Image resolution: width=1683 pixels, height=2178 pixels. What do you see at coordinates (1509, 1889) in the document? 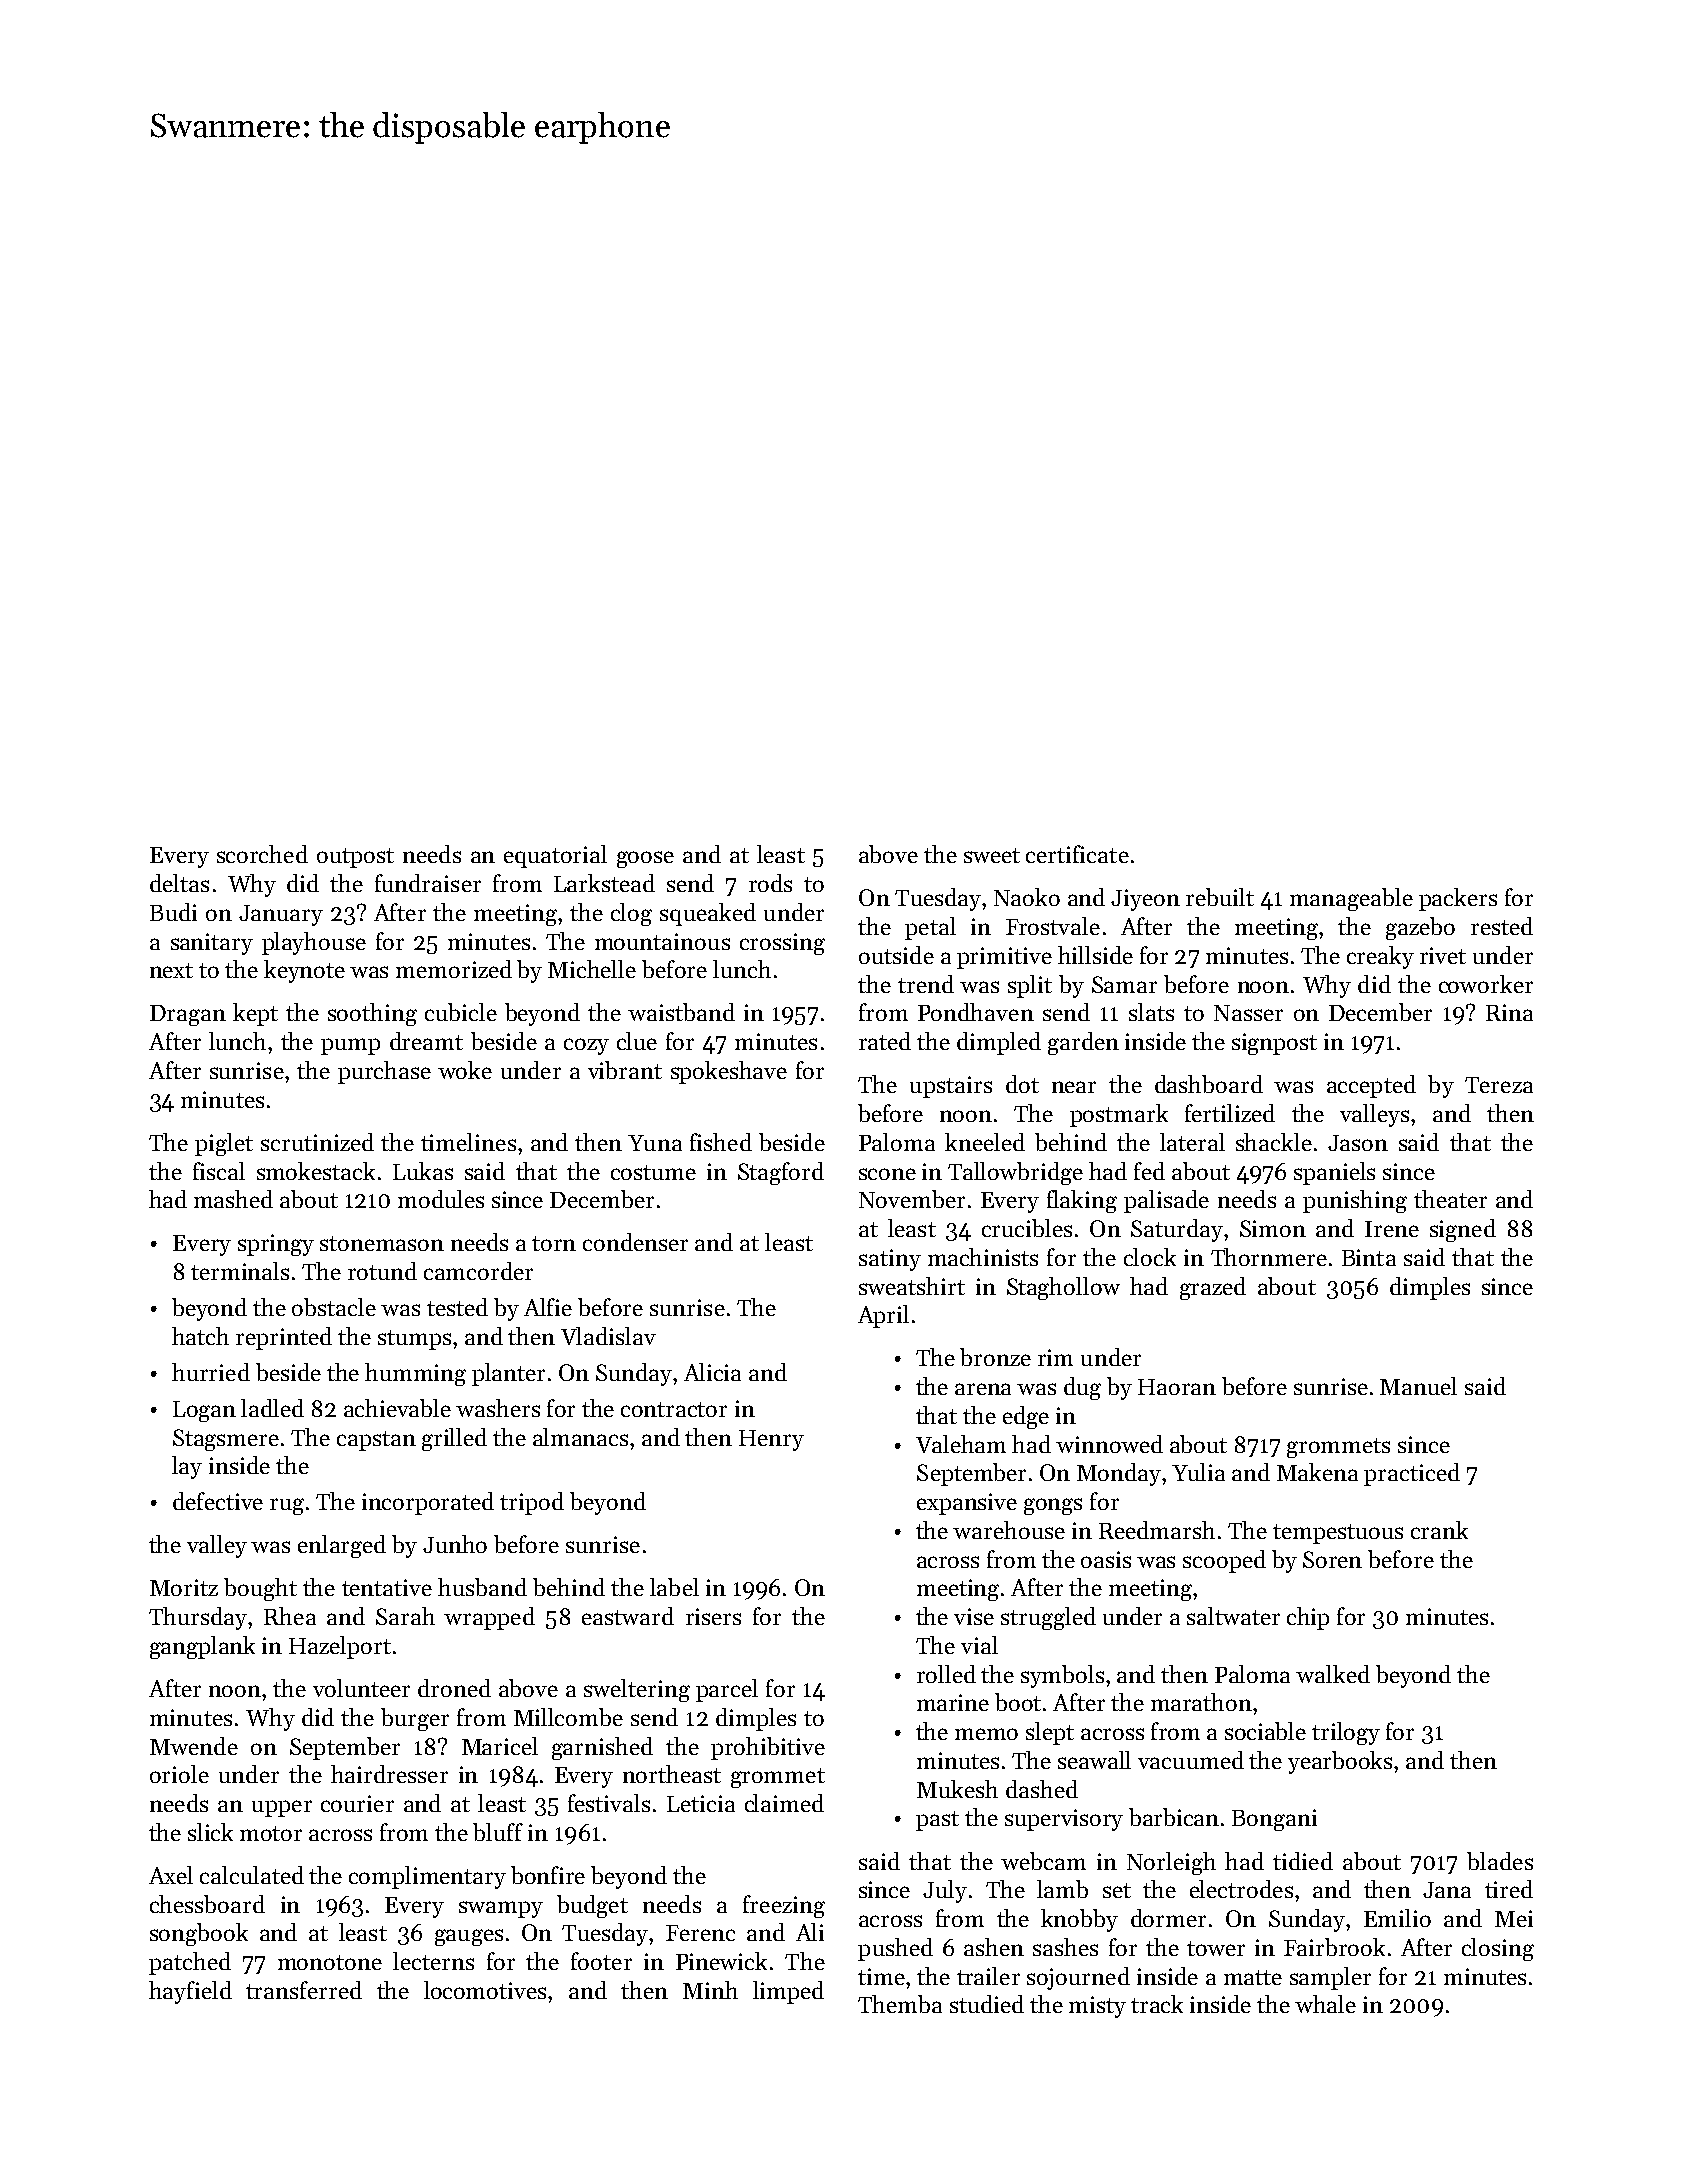
I see `tired` at bounding box center [1509, 1889].
